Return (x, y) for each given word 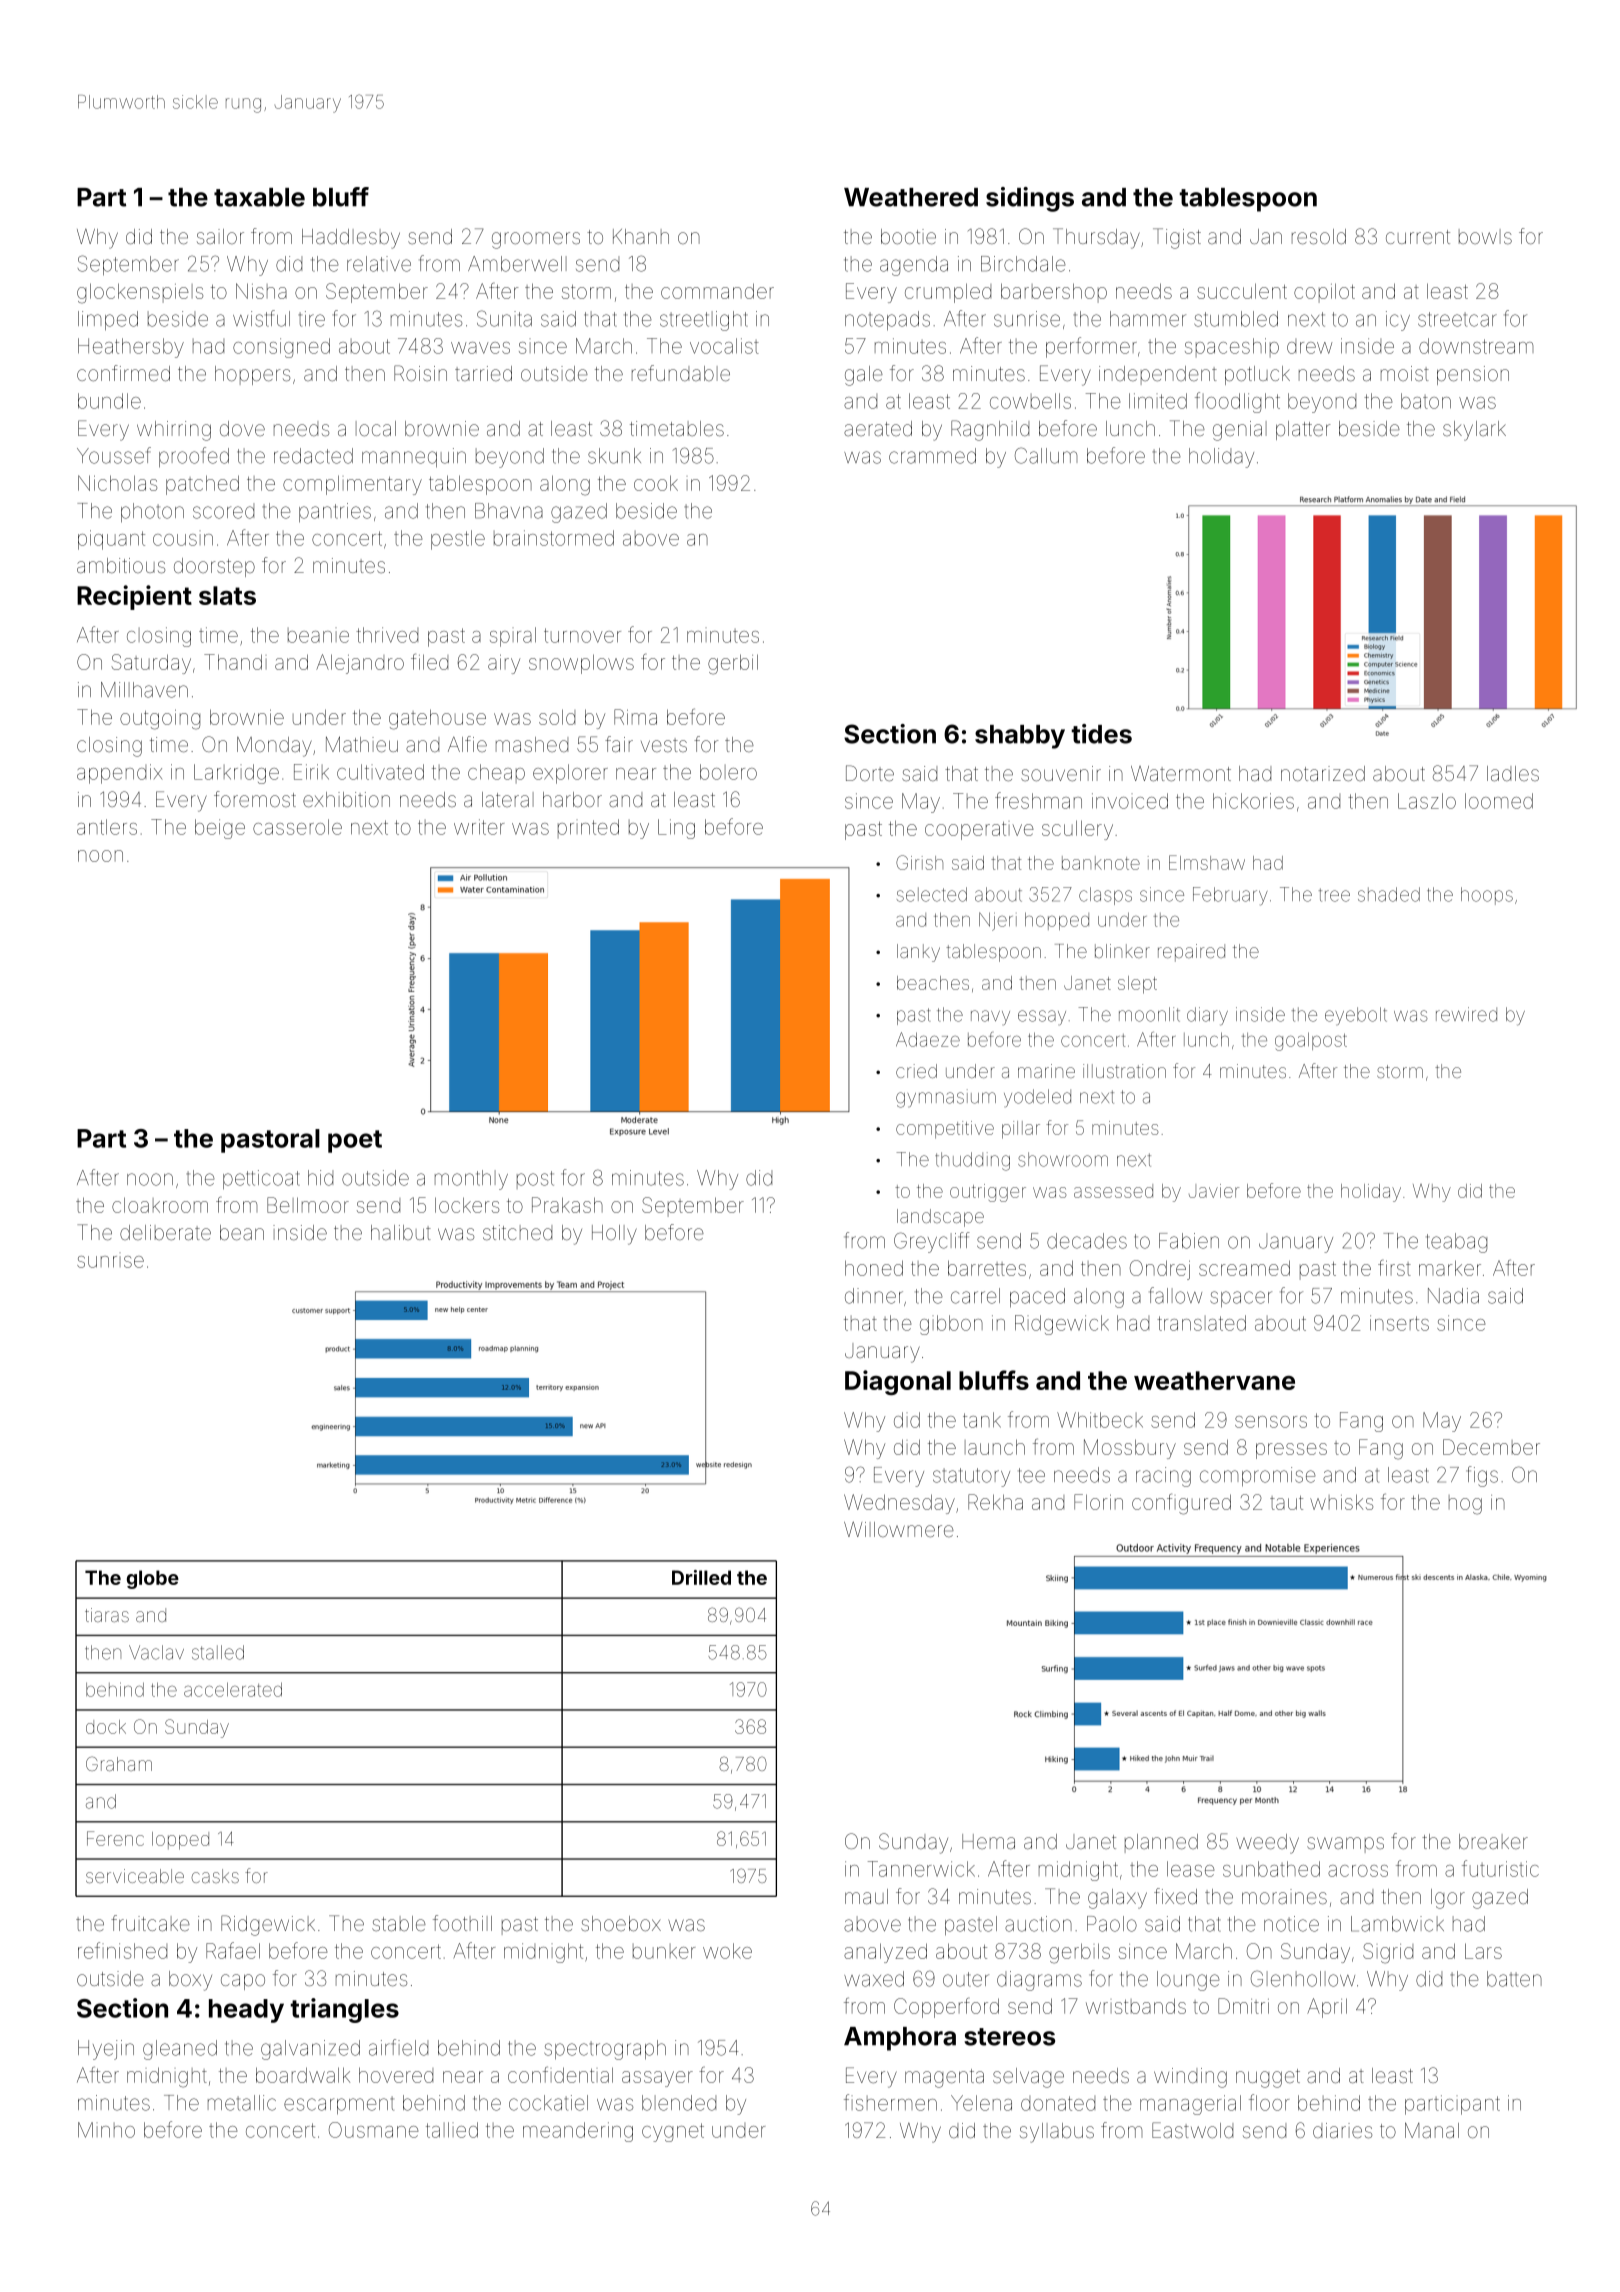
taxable (259, 197)
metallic (242, 2103)
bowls (1485, 236)
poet (355, 1141)
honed (874, 1268)
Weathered (911, 197)
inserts (1399, 1323)
